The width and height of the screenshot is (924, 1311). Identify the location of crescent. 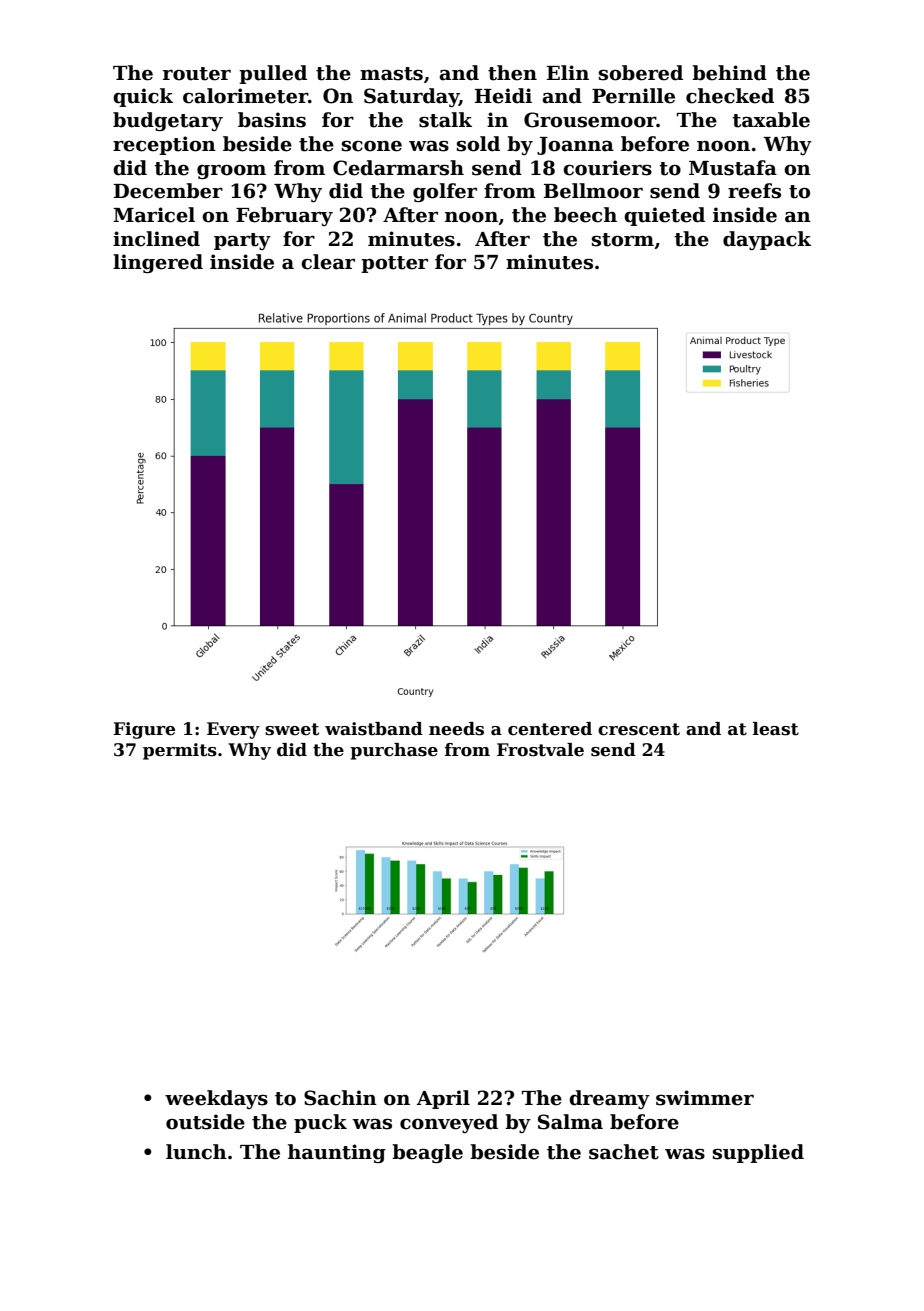
(639, 729).
